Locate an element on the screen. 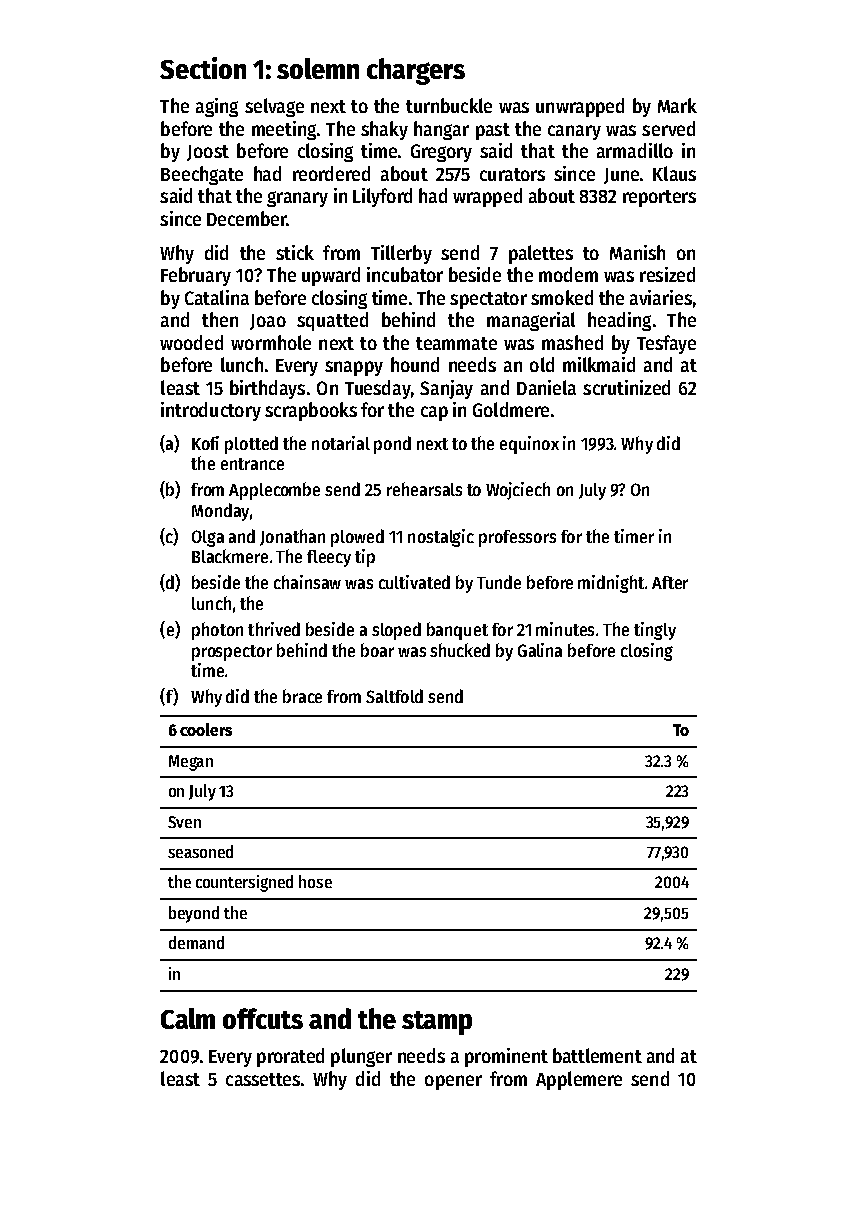 Image resolution: width=857 pixels, height=1216 pixels. photon is located at coordinates (217, 631).
